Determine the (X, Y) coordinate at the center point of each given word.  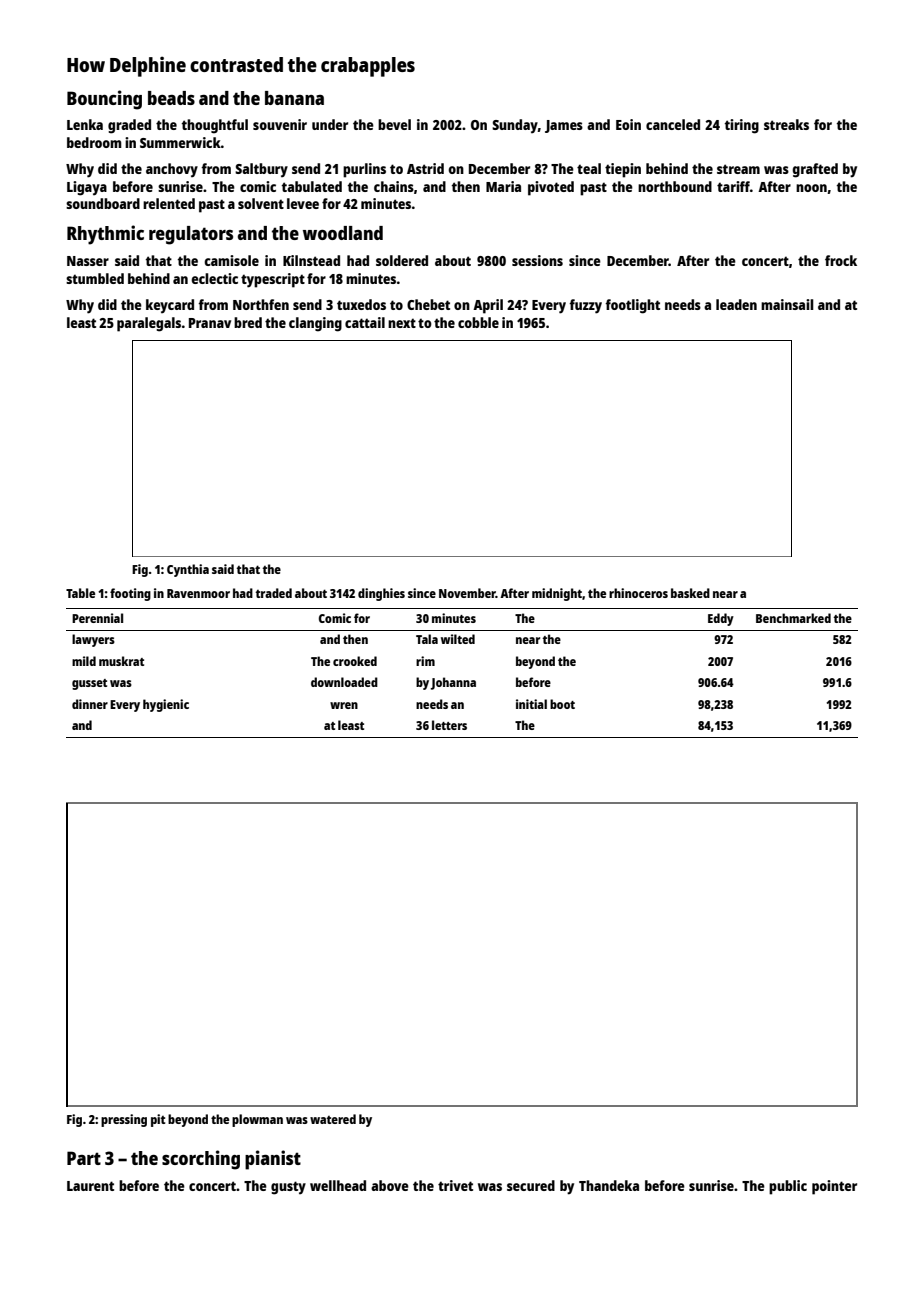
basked (690, 593)
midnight (557, 594)
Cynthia (188, 570)
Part (84, 1158)
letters (449, 725)
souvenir (280, 124)
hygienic (166, 705)
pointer (834, 1187)
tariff (733, 186)
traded (274, 593)
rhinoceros (638, 593)
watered (333, 1119)
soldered (402, 260)
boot (562, 704)
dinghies (381, 594)
